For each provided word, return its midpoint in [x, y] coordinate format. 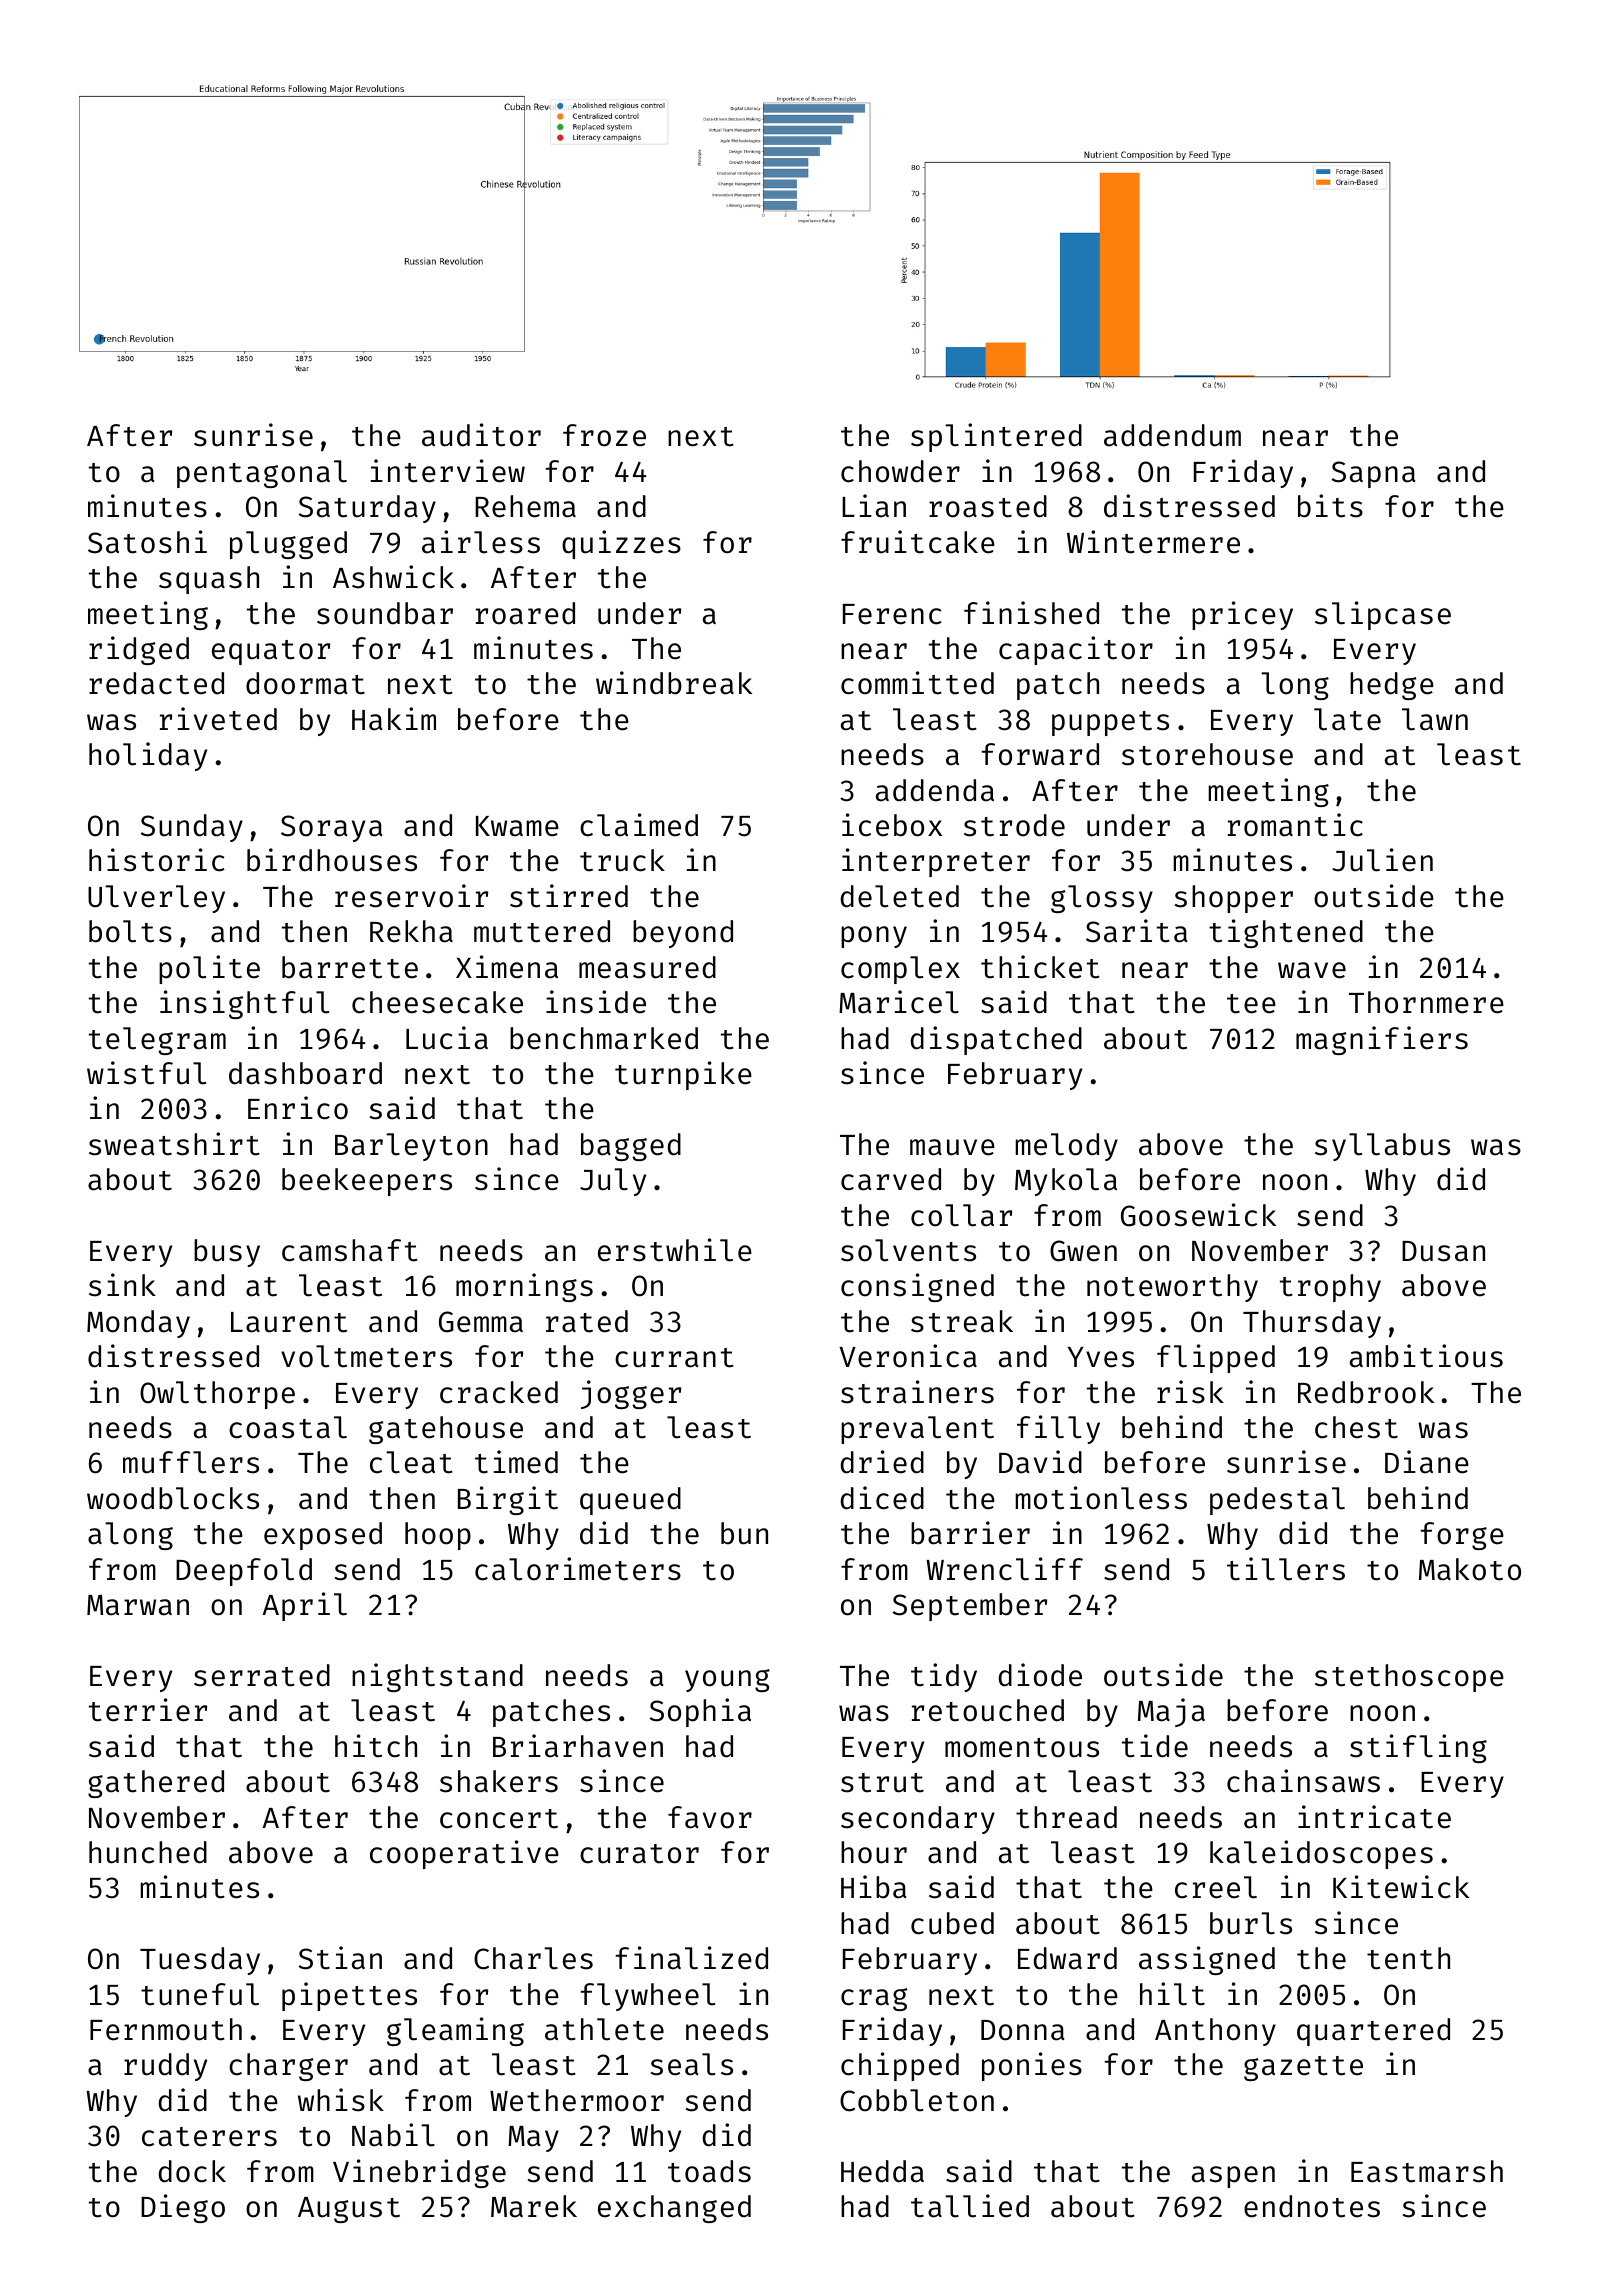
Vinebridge [419, 2173]
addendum [1172, 435]
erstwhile [675, 1250]
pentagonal [262, 474]
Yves [1101, 1357]
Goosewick [1198, 1215]
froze [604, 435]
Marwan [138, 1605]
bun [744, 1533]
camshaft [350, 1250]
